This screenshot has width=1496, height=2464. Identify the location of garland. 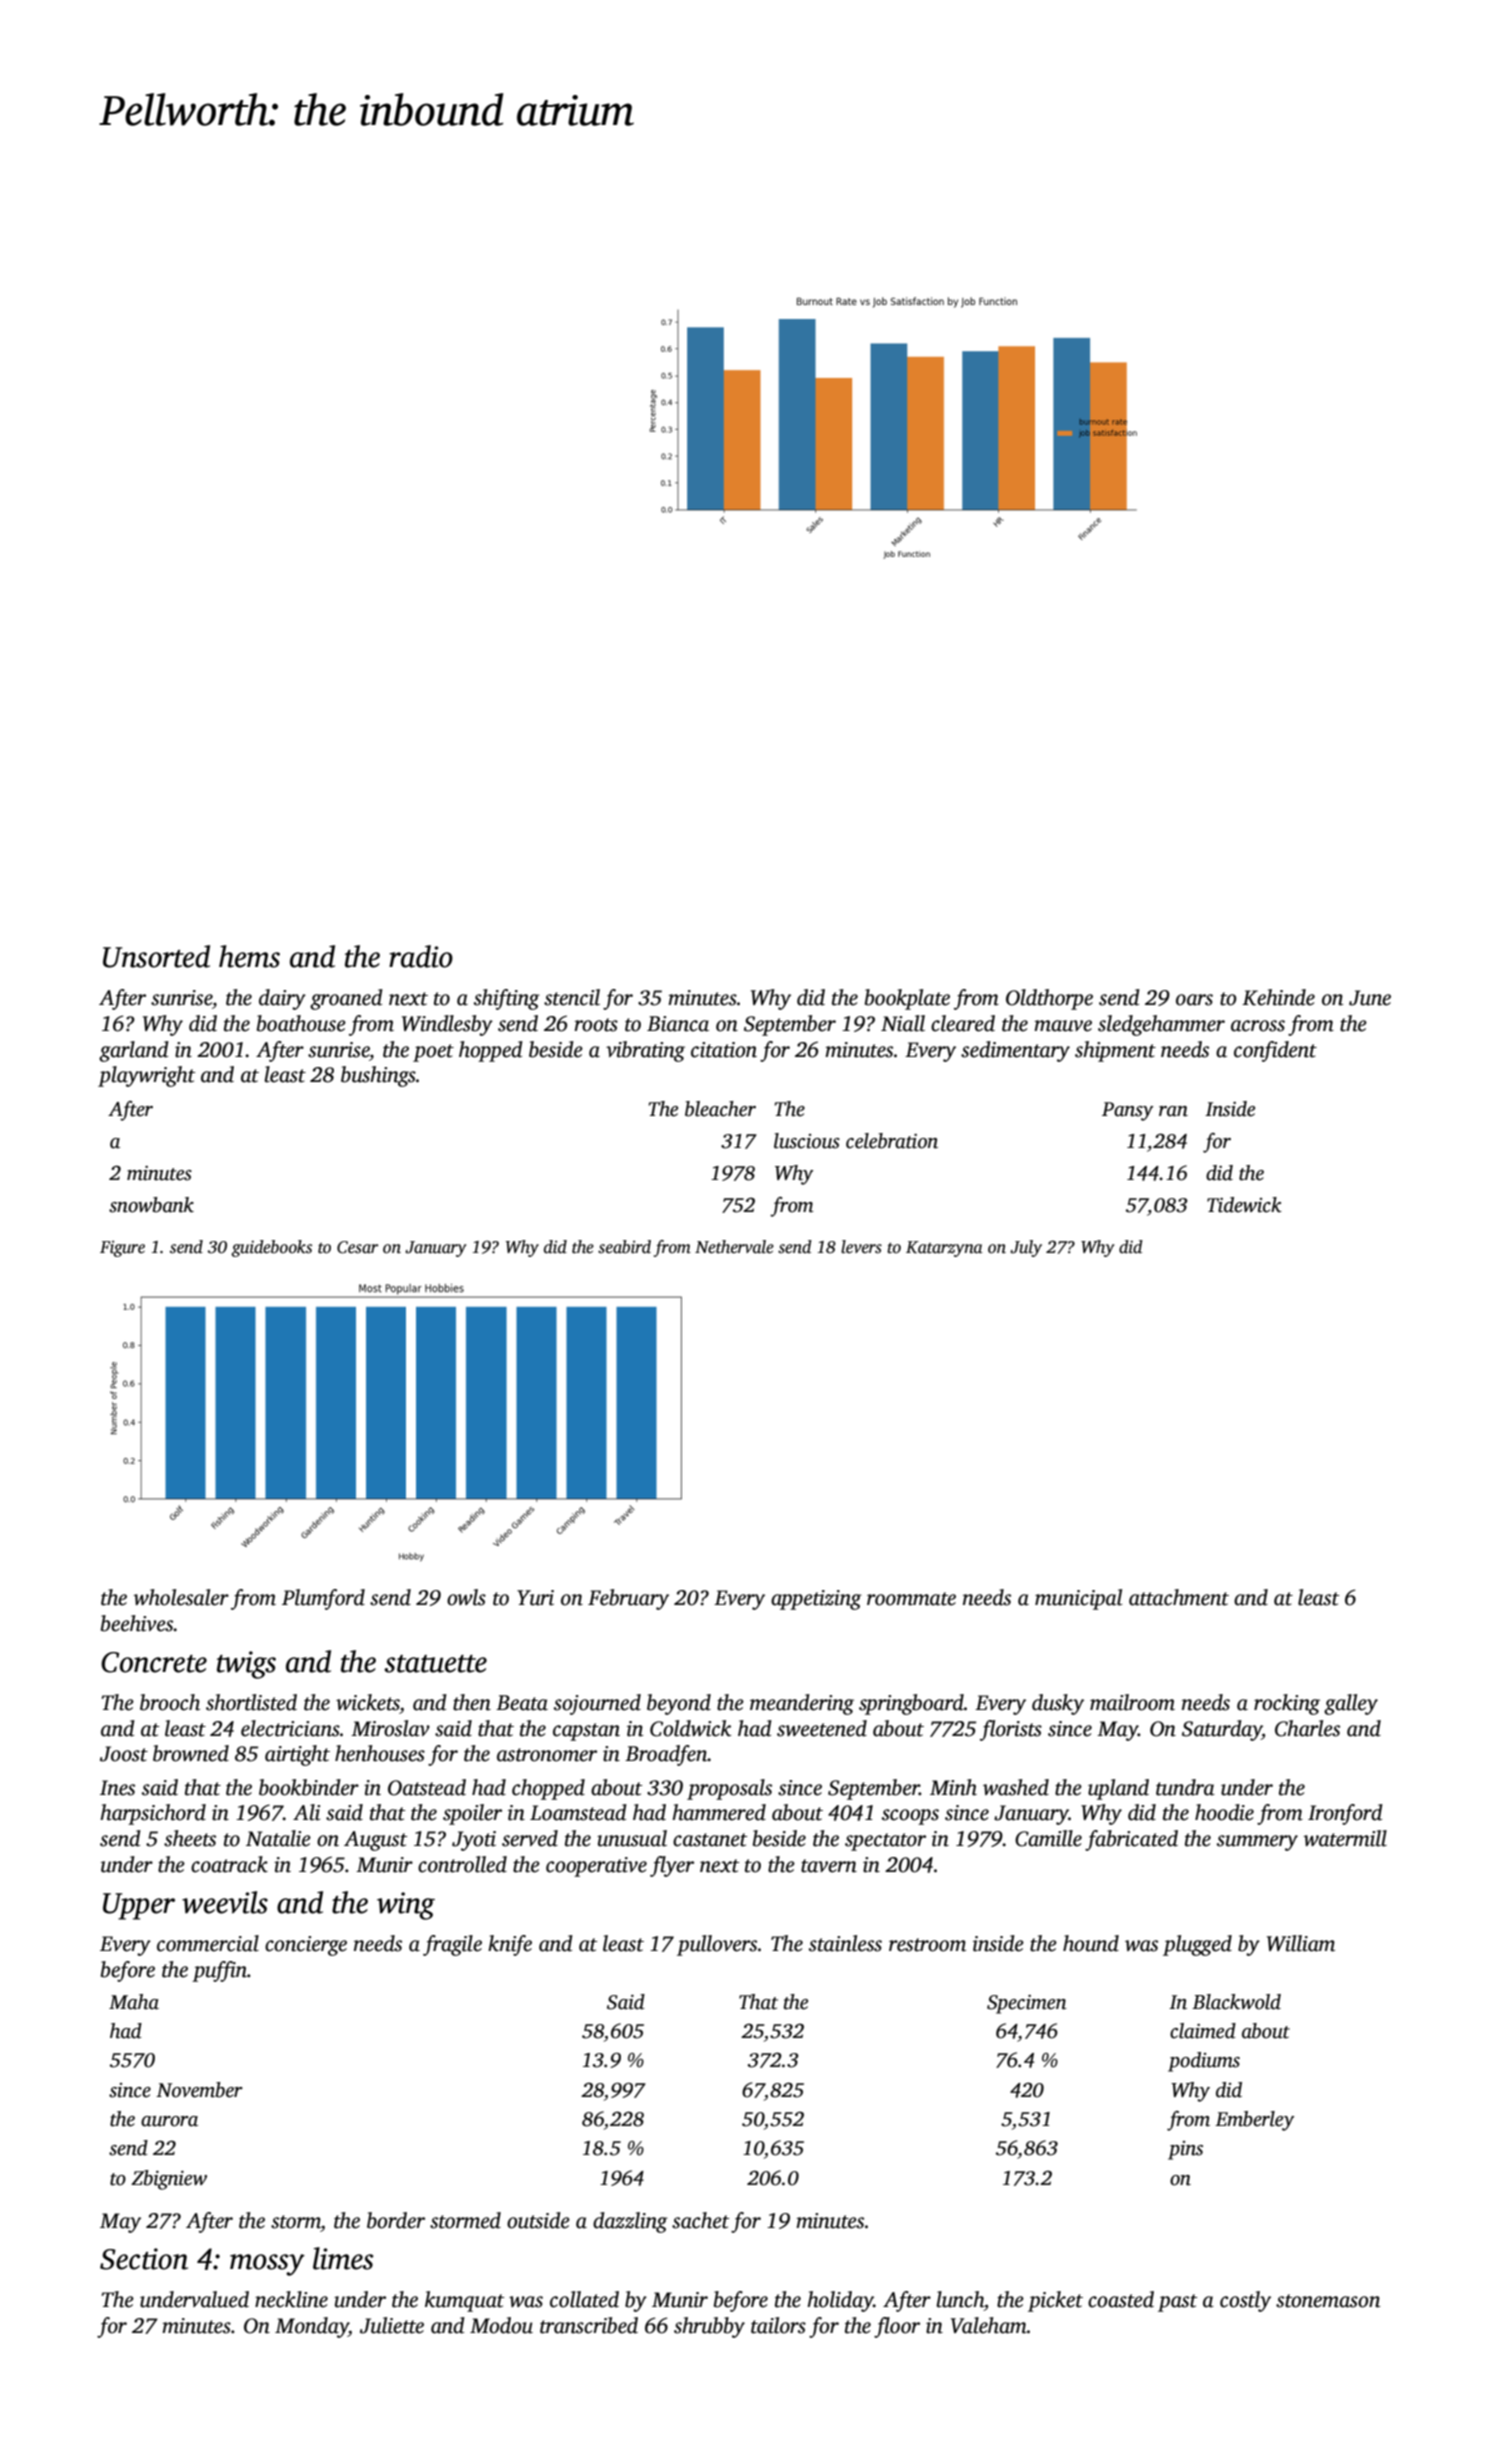
(134, 1051).
